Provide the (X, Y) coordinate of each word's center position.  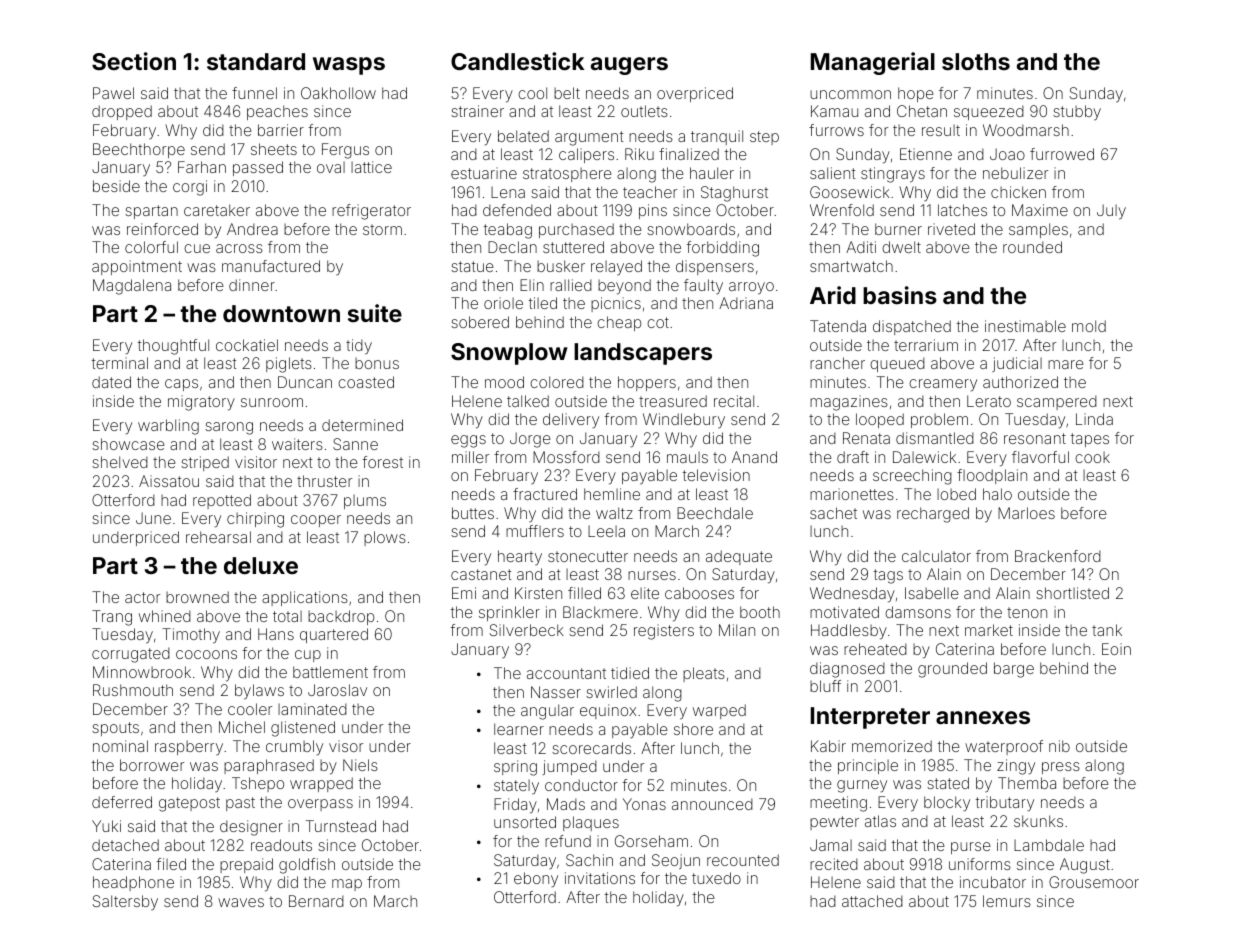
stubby (1077, 113)
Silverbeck (526, 630)
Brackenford (1058, 556)
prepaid (246, 865)
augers (629, 66)
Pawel (113, 93)
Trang (112, 618)
